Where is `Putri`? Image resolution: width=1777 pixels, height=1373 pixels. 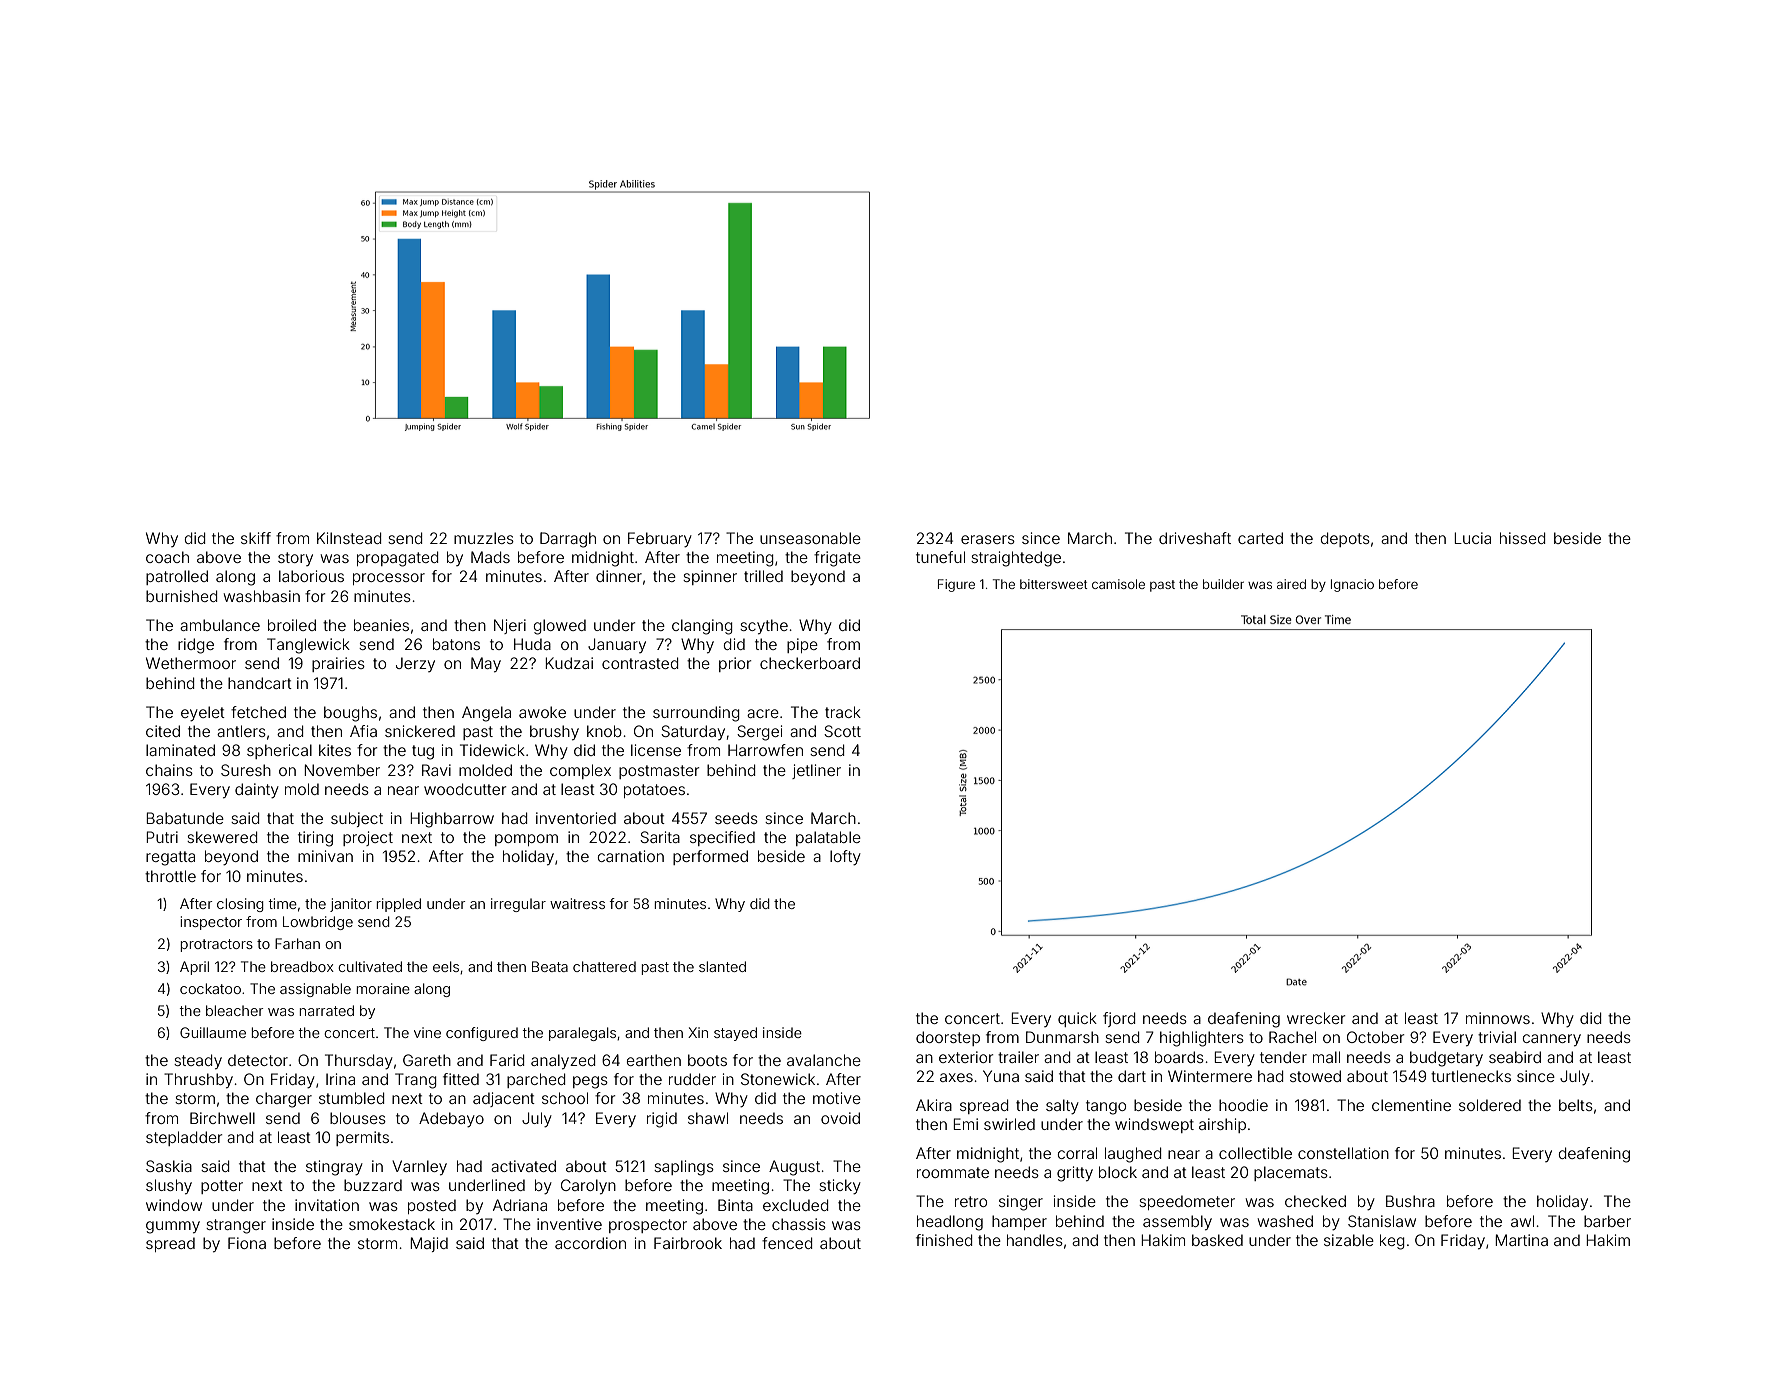
Putri is located at coordinates (162, 837).
